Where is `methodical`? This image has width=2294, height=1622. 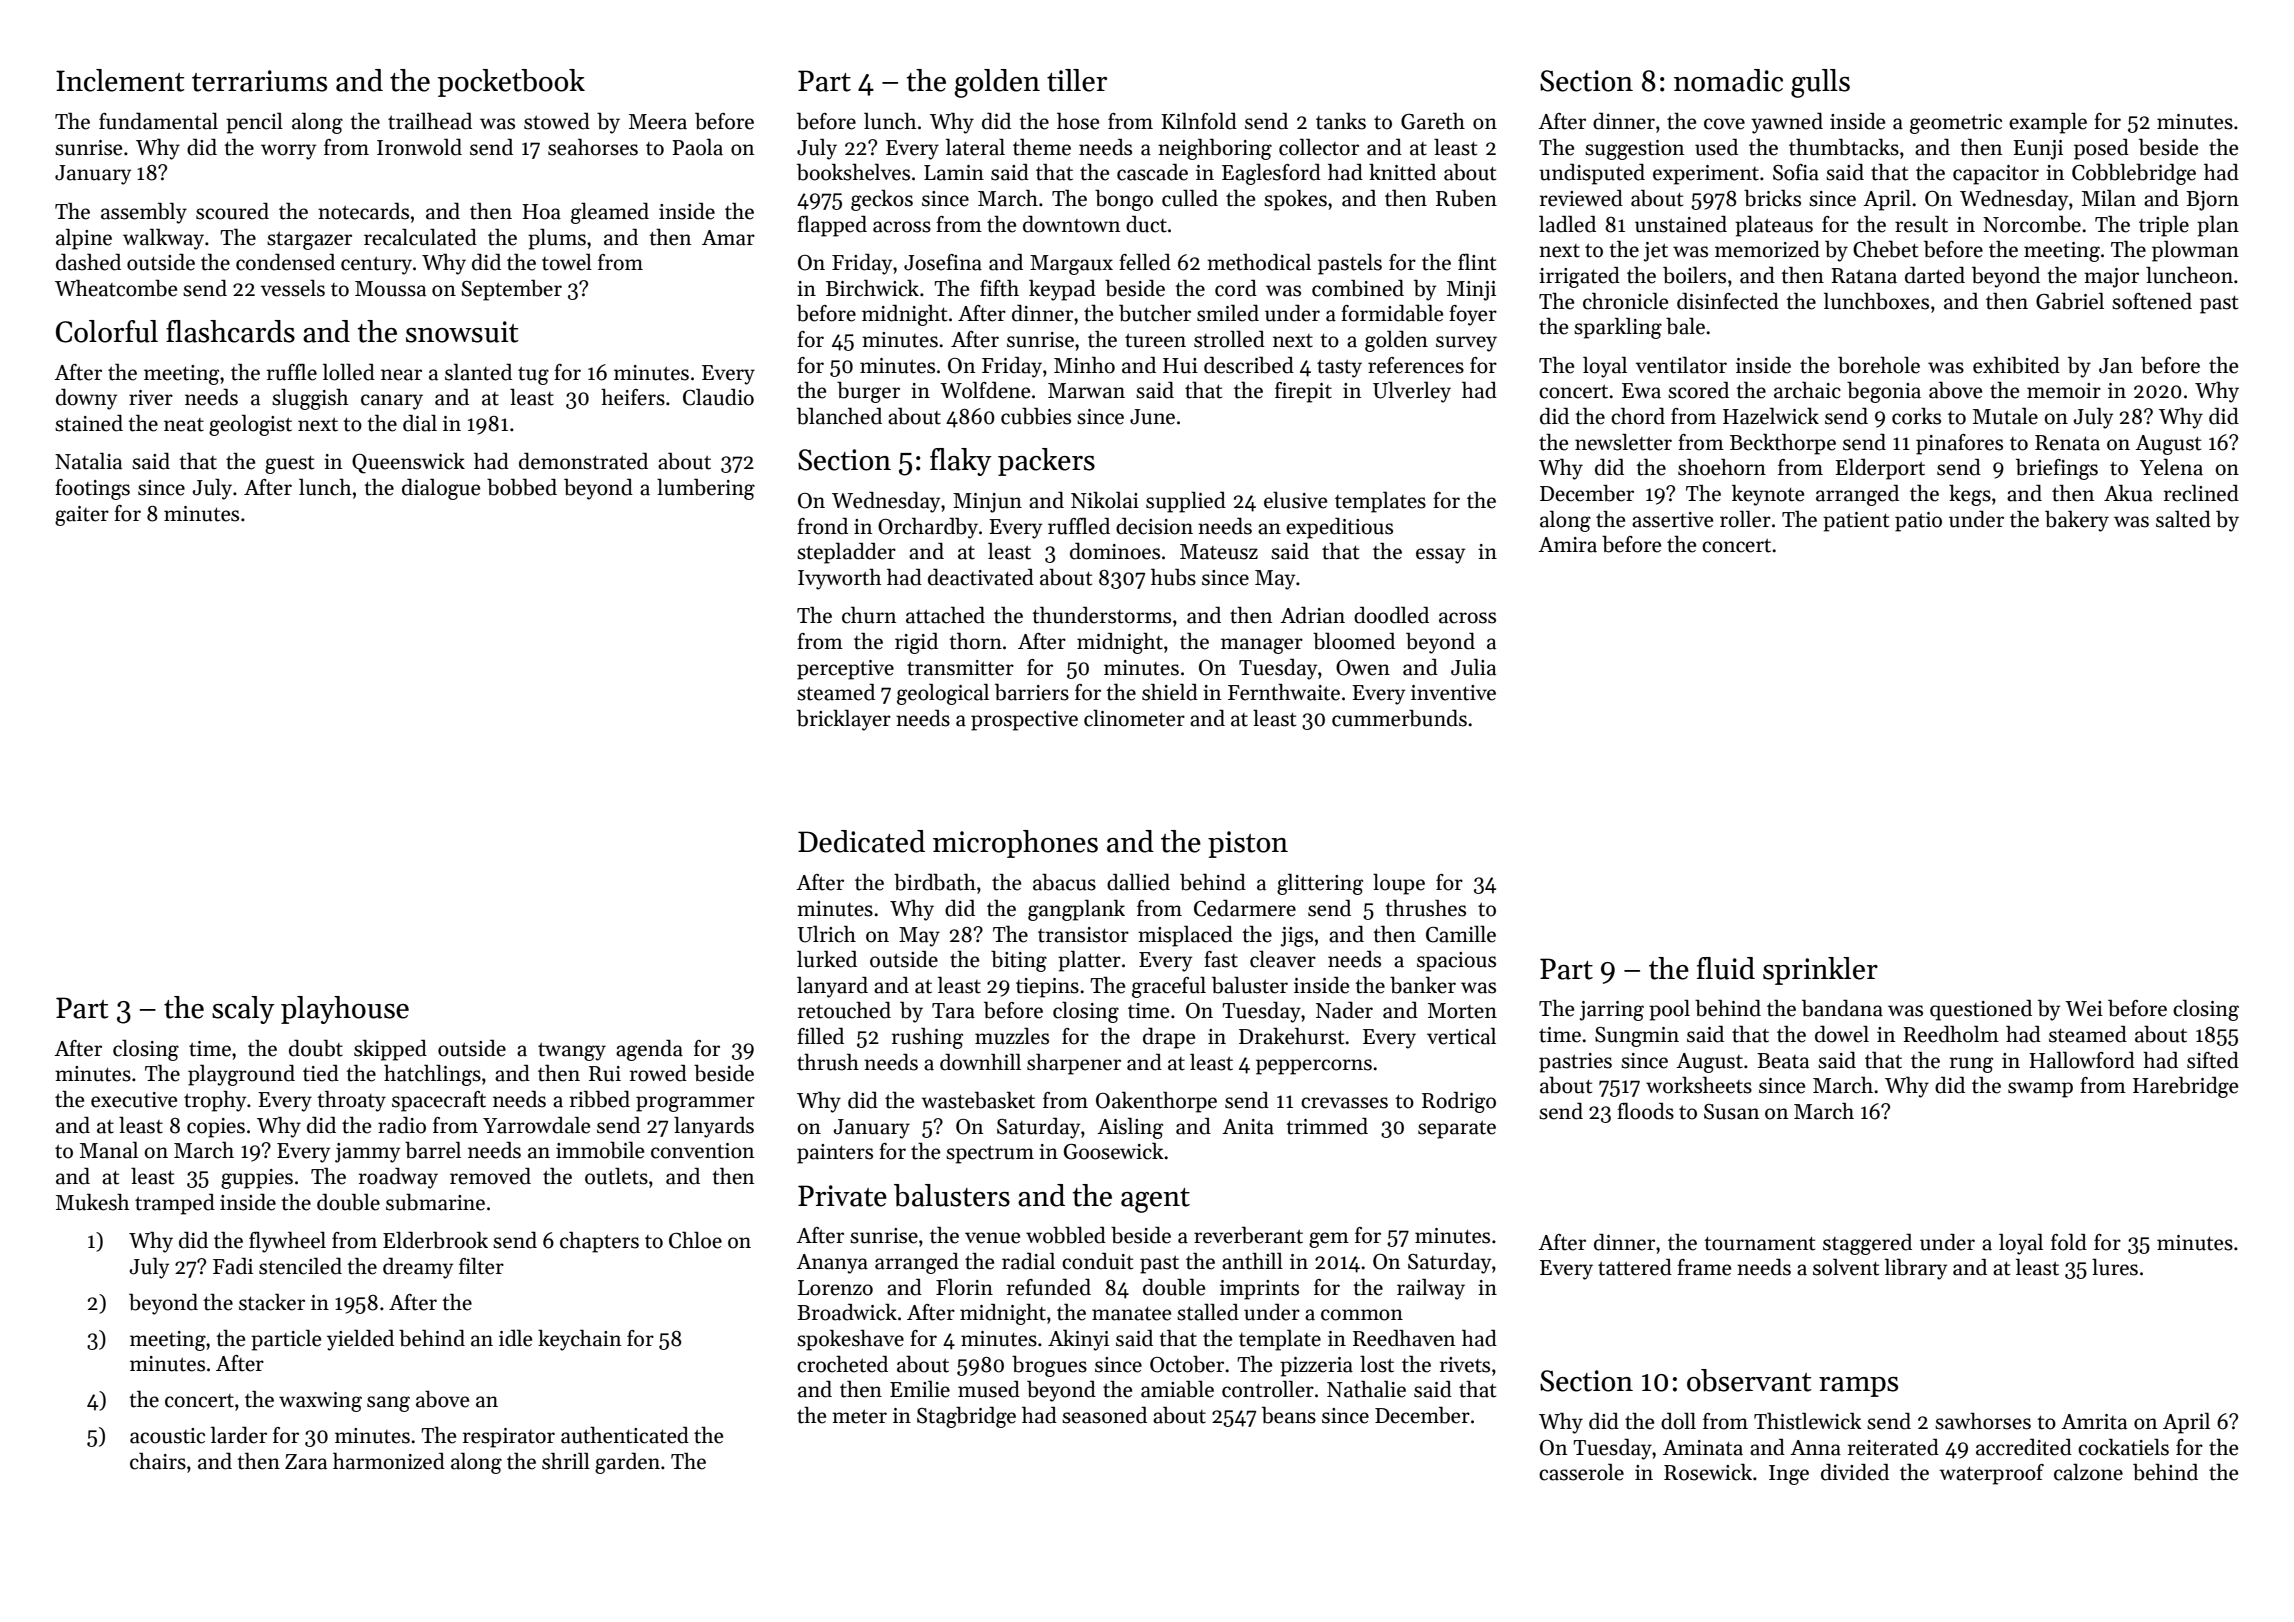 methodical is located at coordinates (1259, 262).
